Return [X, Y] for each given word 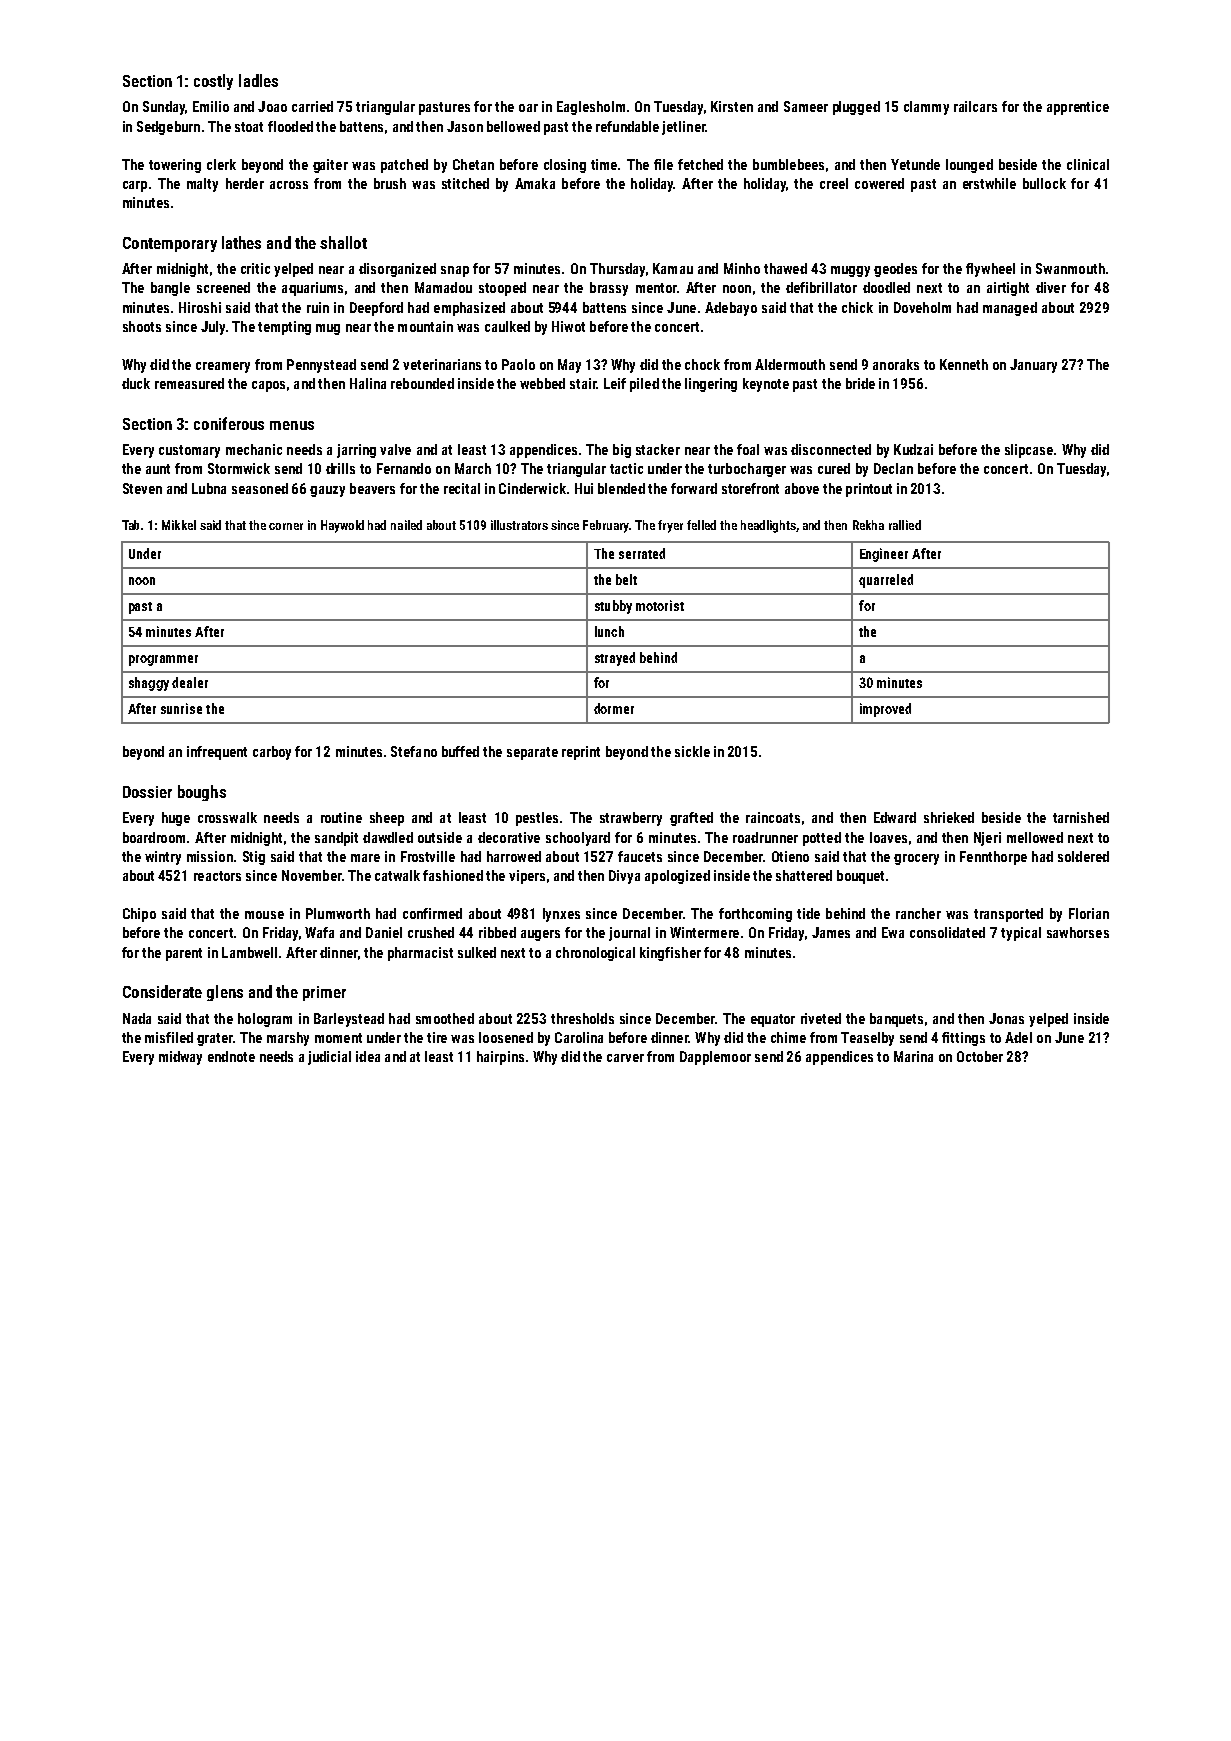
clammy [926, 108]
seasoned [260, 488]
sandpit [336, 839]
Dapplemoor [715, 1058]
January [1033, 366]
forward [694, 488]
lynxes [561, 915]
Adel [1018, 1037]
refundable [627, 126]
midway [180, 1058]
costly [213, 82]
